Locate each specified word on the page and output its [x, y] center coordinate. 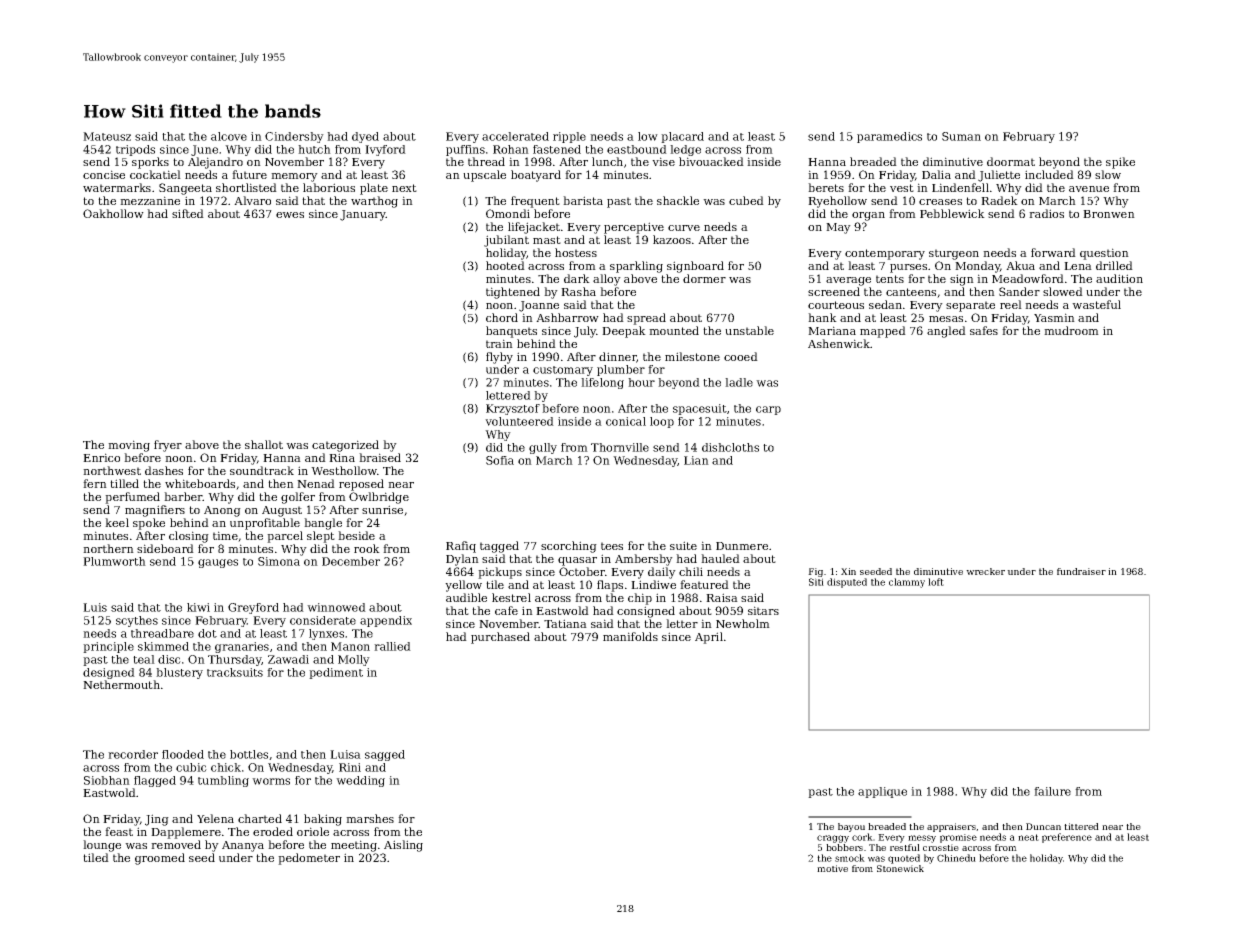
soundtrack [262, 470]
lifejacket [534, 228]
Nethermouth [121, 684]
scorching [569, 547]
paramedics [889, 137]
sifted [188, 213]
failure [1052, 791]
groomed [160, 859]
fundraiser [1081, 571]
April [709, 638]
